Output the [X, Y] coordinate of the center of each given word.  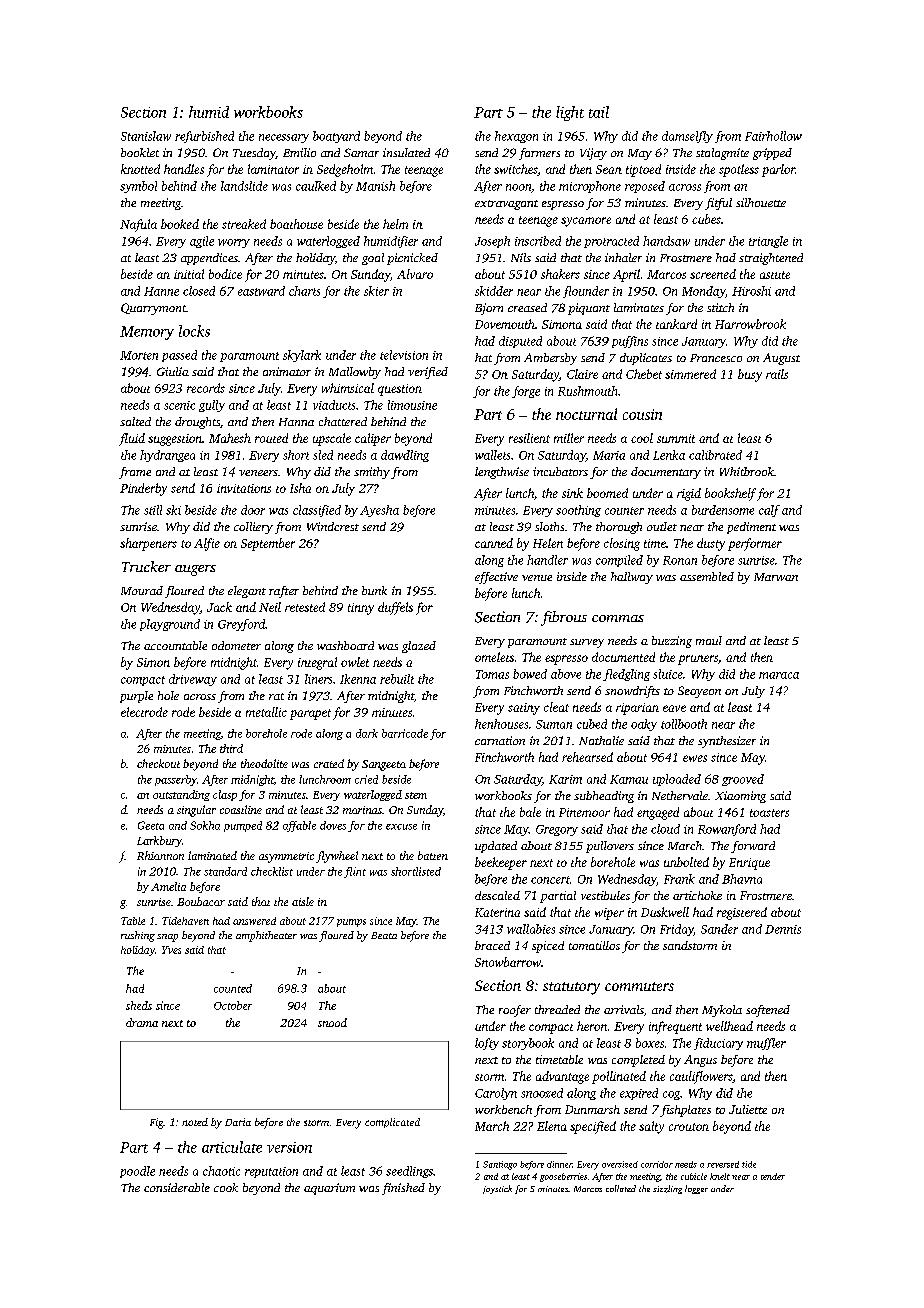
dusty [711, 544]
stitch [720, 307]
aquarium [329, 1189]
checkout [158, 763]
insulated [406, 152]
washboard [345, 645]
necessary [284, 138]
